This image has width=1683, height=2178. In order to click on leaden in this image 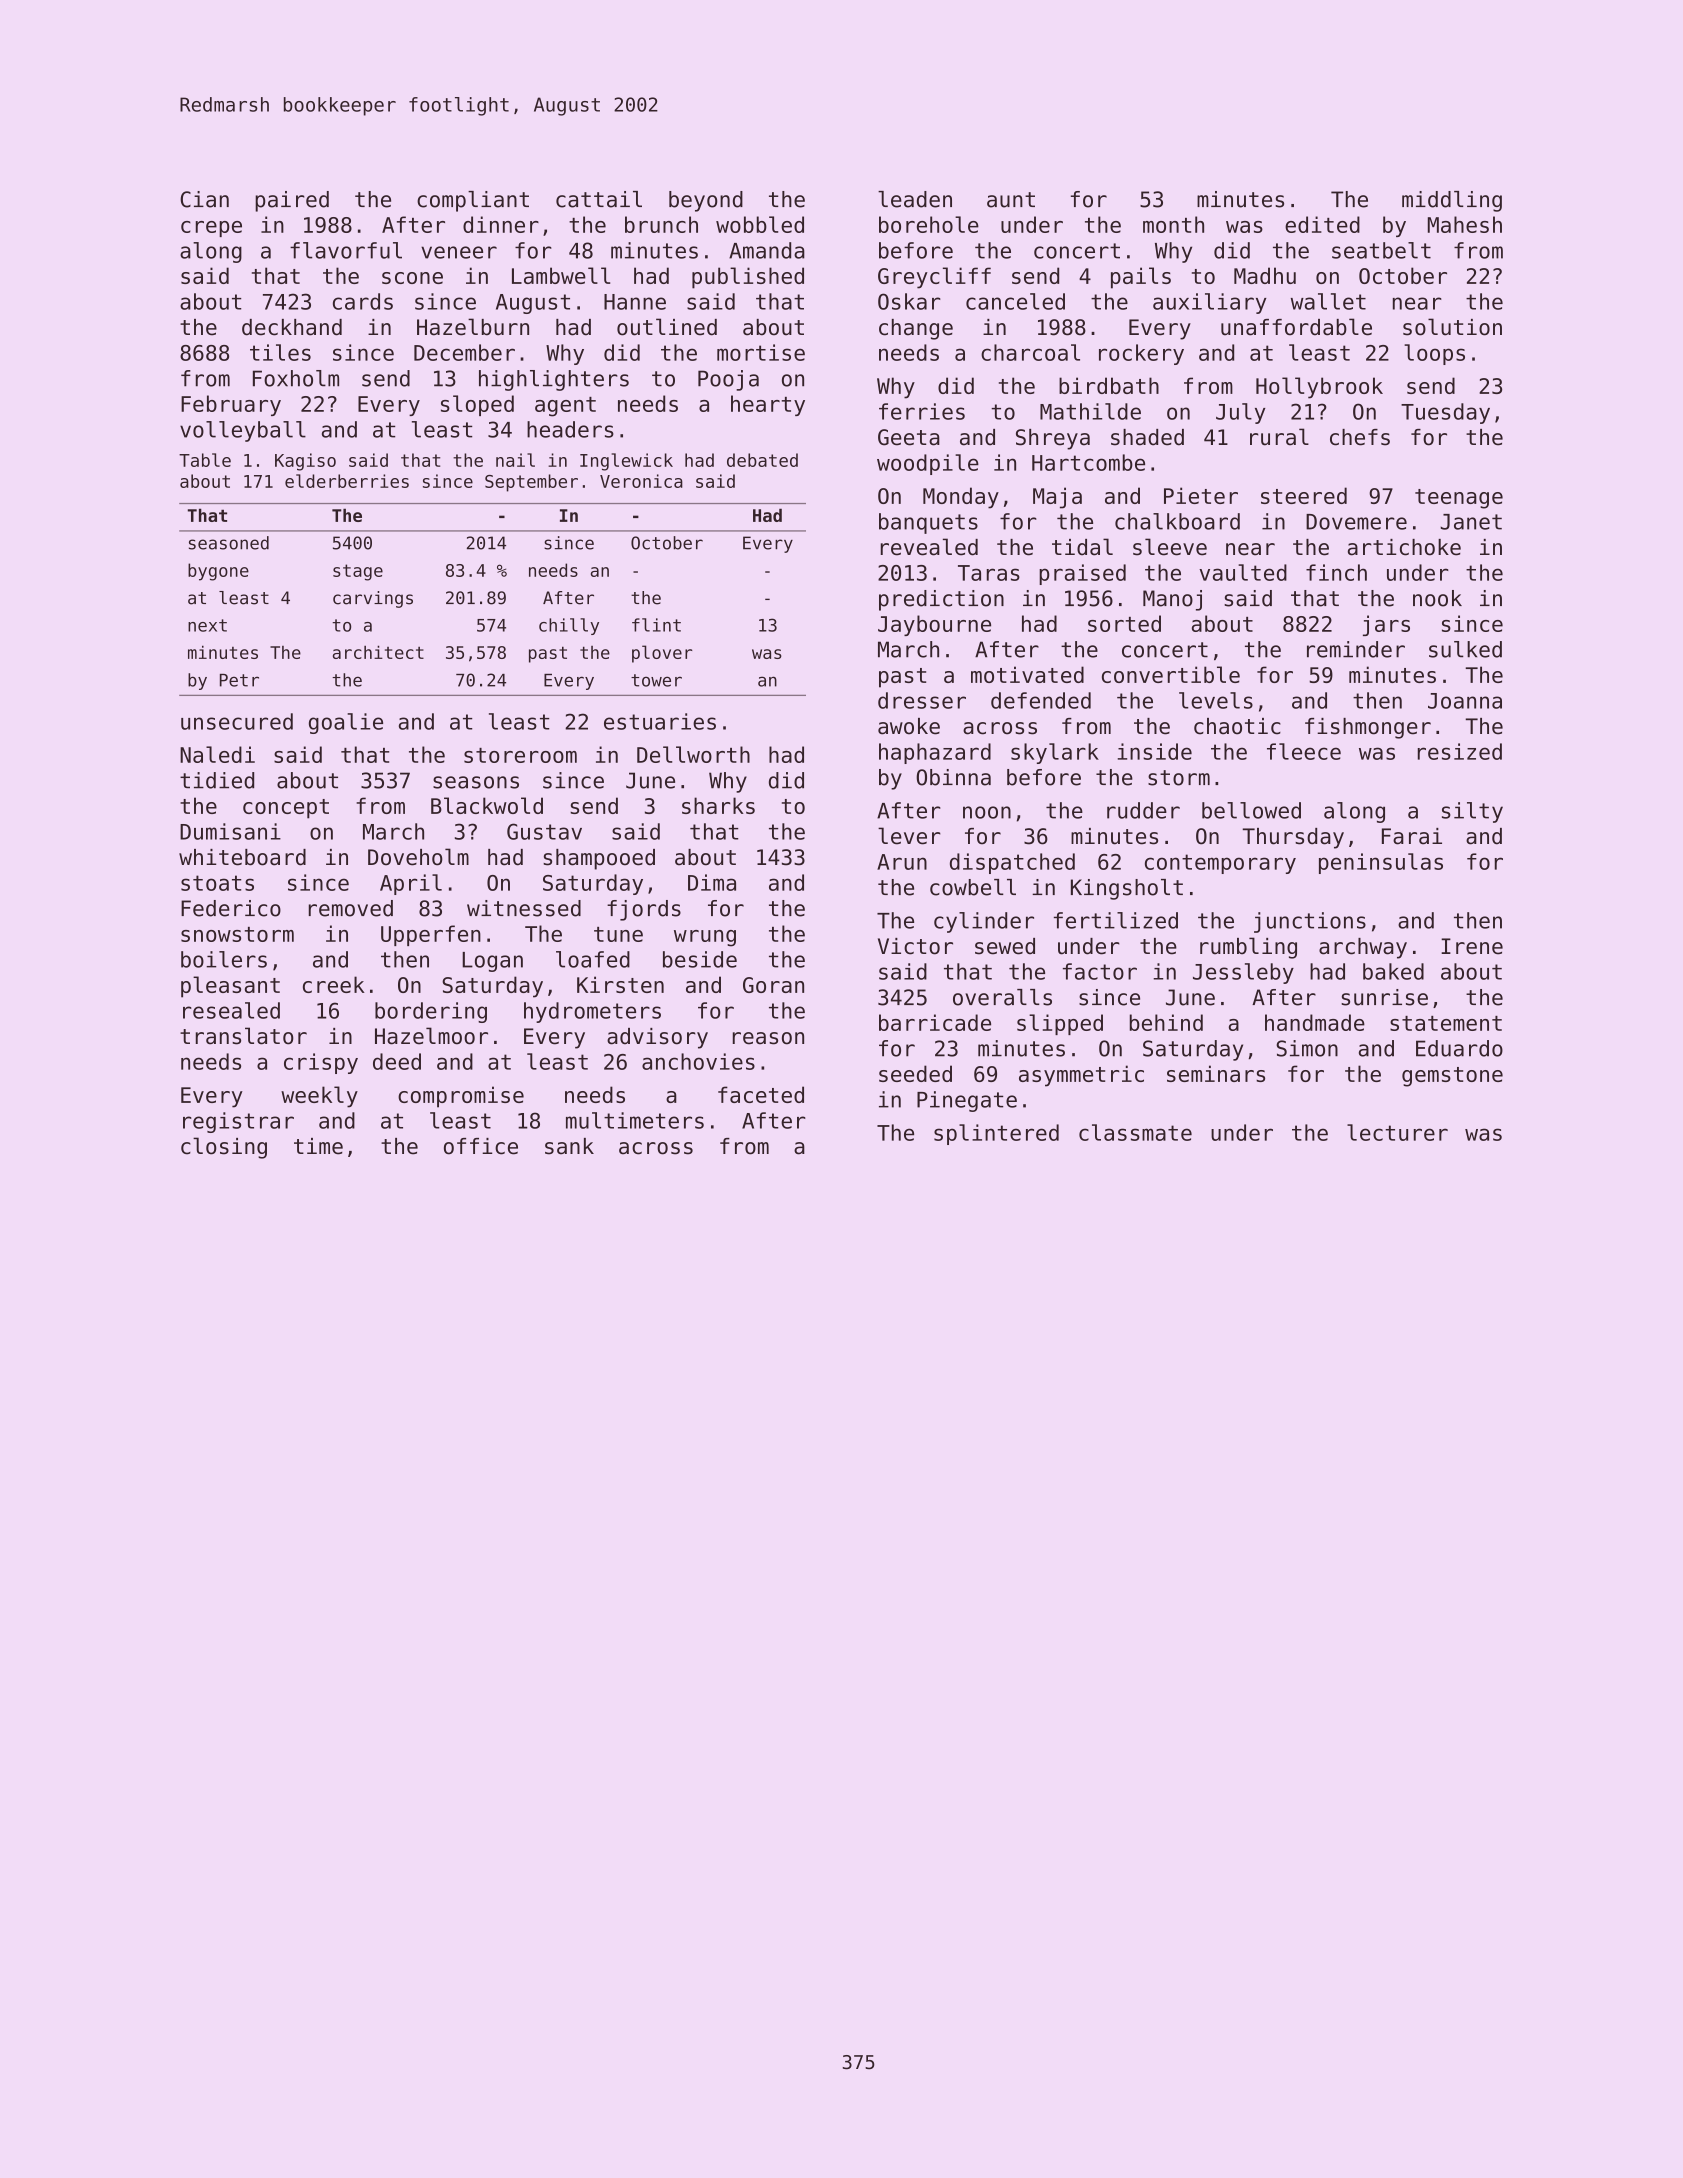, I will do `click(915, 199)`.
